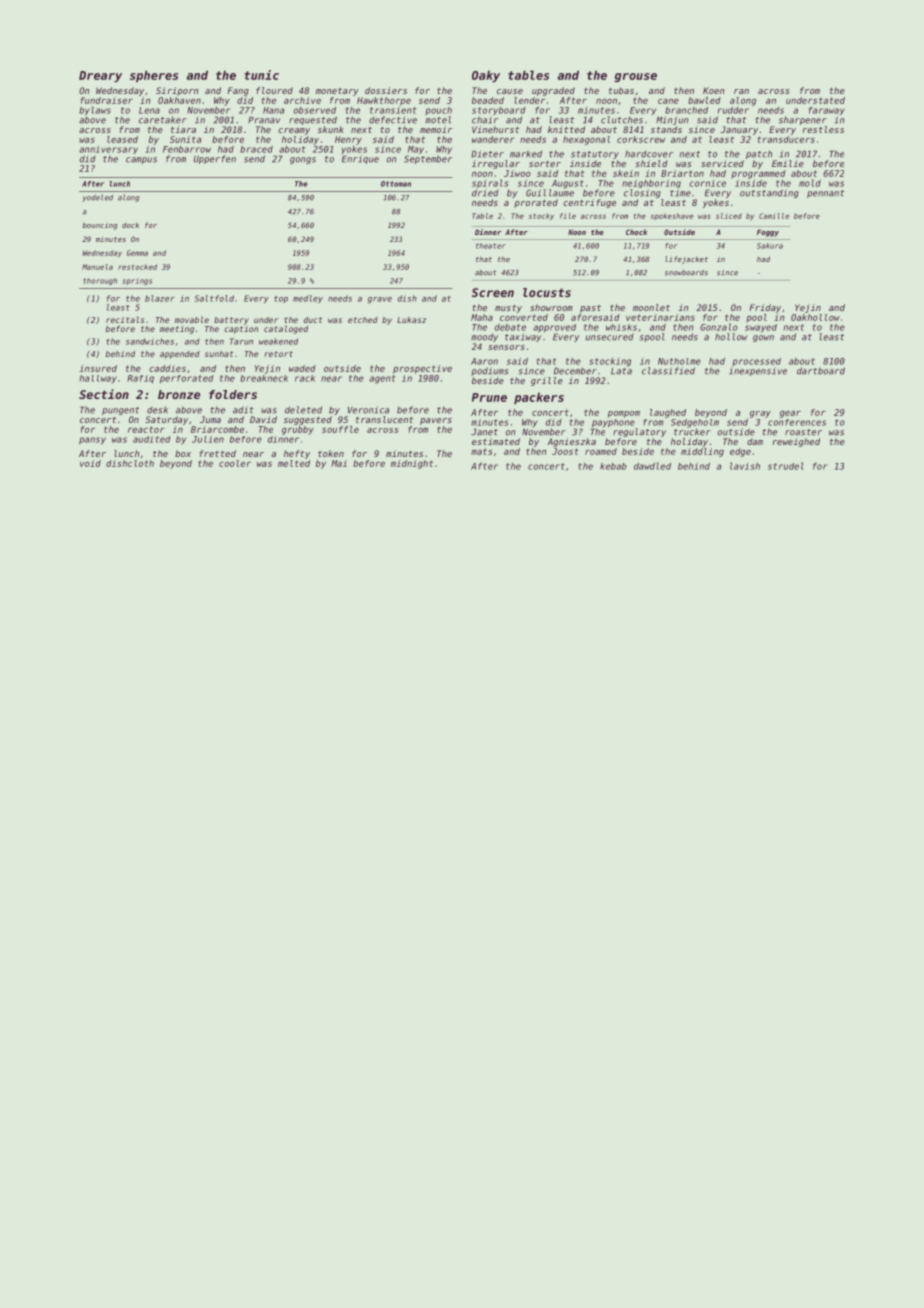  What do you see at coordinates (763, 338) in the page?
I see `gown` at bounding box center [763, 338].
